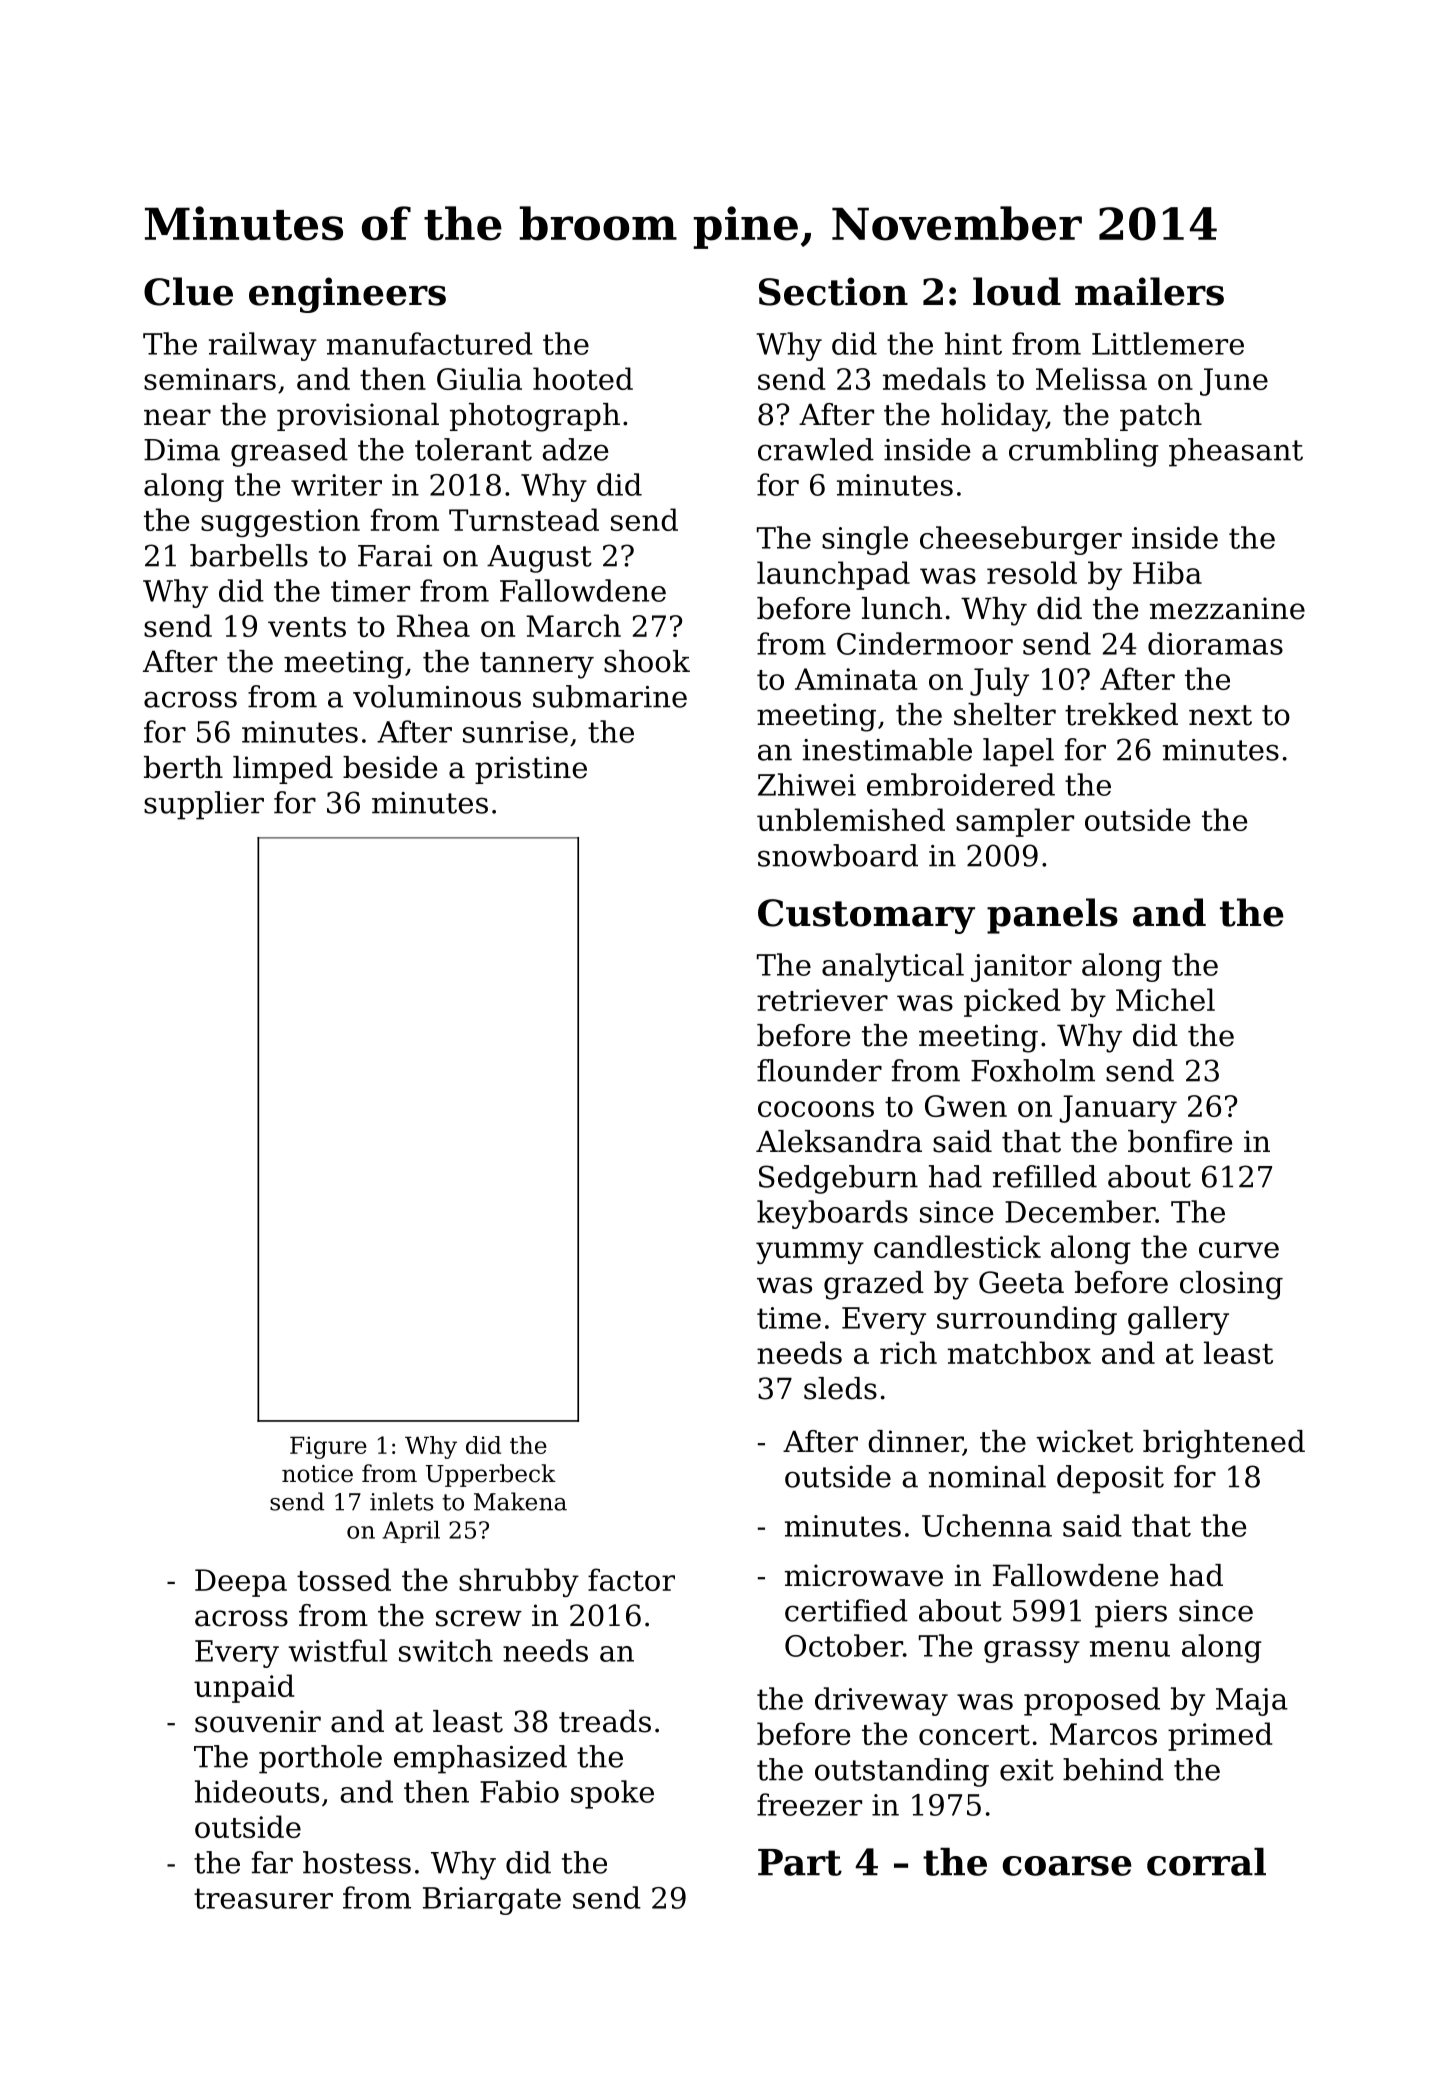 The image size is (1450, 2100). What do you see at coordinates (491, 1475) in the document?
I see `Upperbeck` at bounding box center [491, 1475].
